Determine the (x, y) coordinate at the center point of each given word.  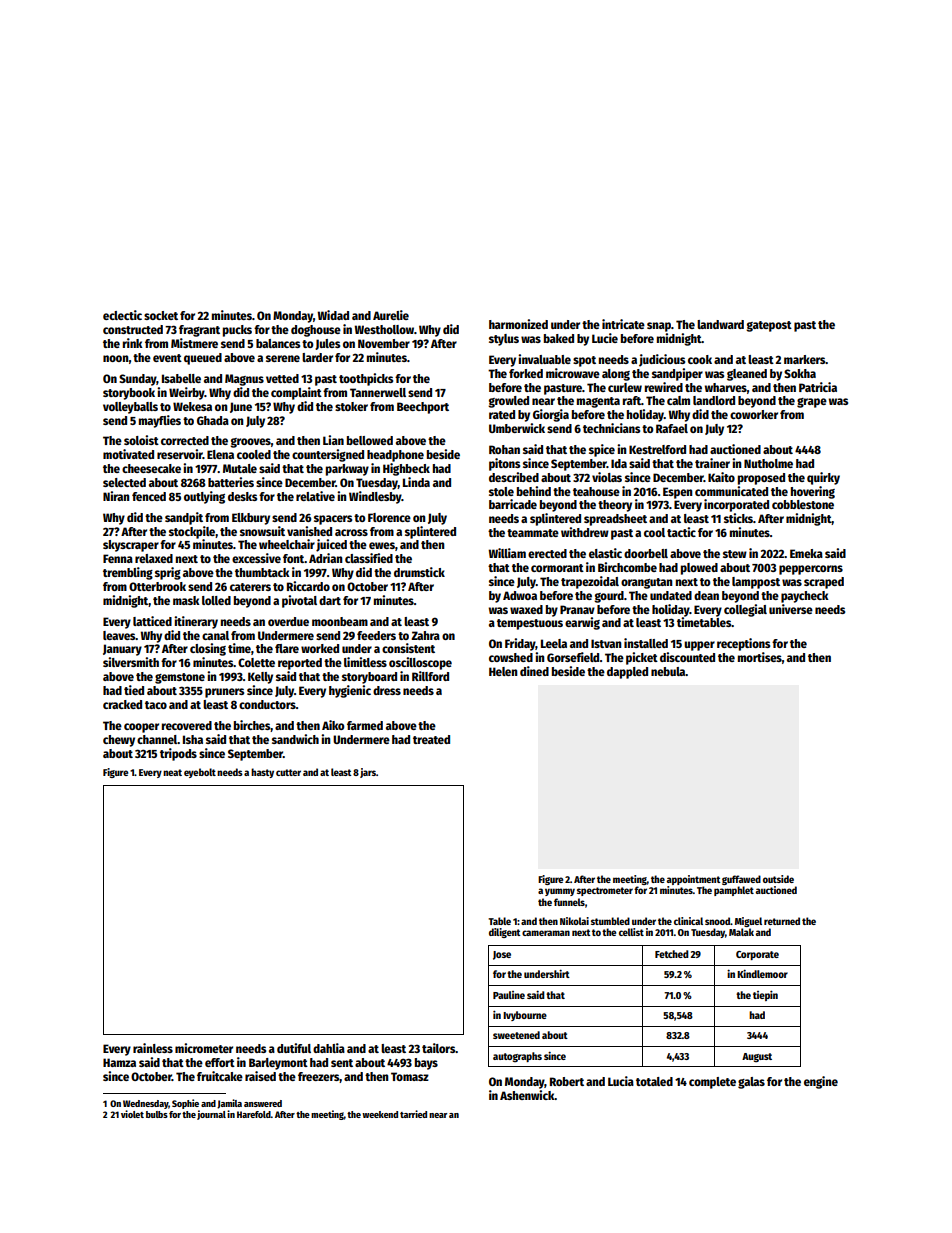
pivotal (299, 601)
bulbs (157, 1114)
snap (659, 327)
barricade (513, 504)
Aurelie (391, 315)
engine (821, 1082)
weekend (380, 1114)
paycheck (805, 597)
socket (161, 315)
